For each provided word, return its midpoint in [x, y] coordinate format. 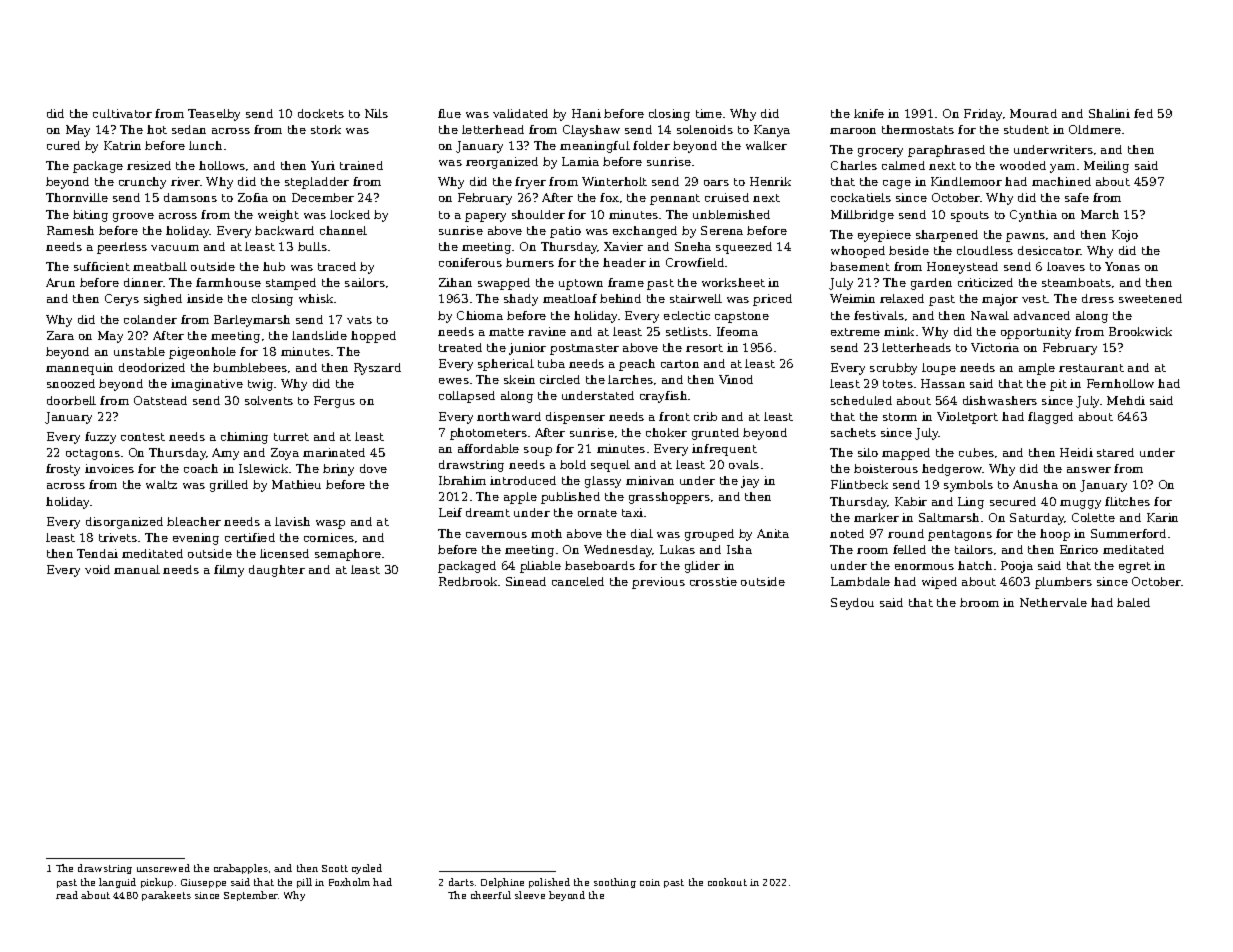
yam [1062, 168]
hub [274, 266]
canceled [578, 581]
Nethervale [1053, 602]
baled [1133, 602]
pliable [540, 567]
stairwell [696, 298]
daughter [277, 571]
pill [304, 883]
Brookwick [1140, 331]
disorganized [124, 523]
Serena [722, 230]
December [323, 197]
